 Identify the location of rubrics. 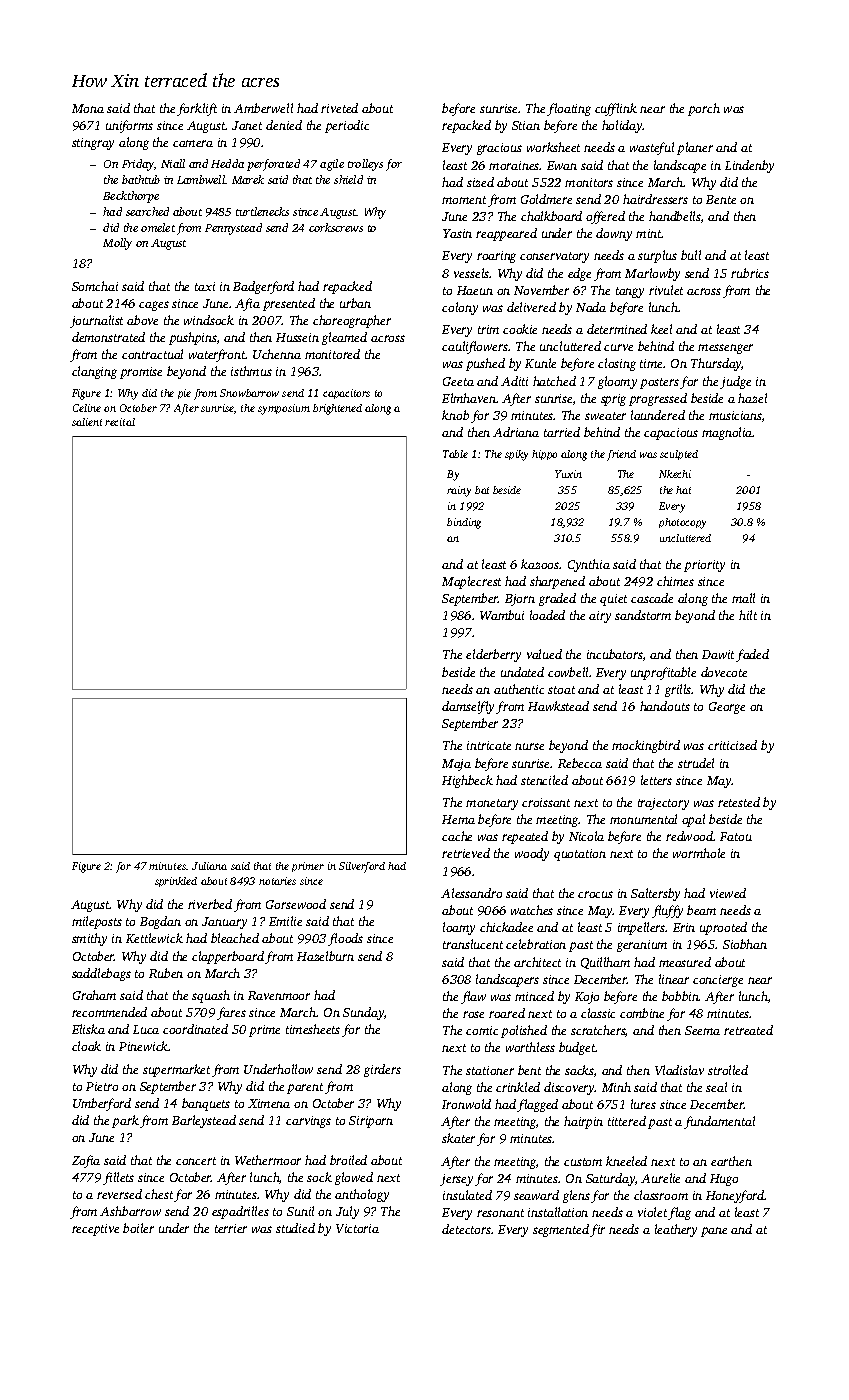
(750, 273).
